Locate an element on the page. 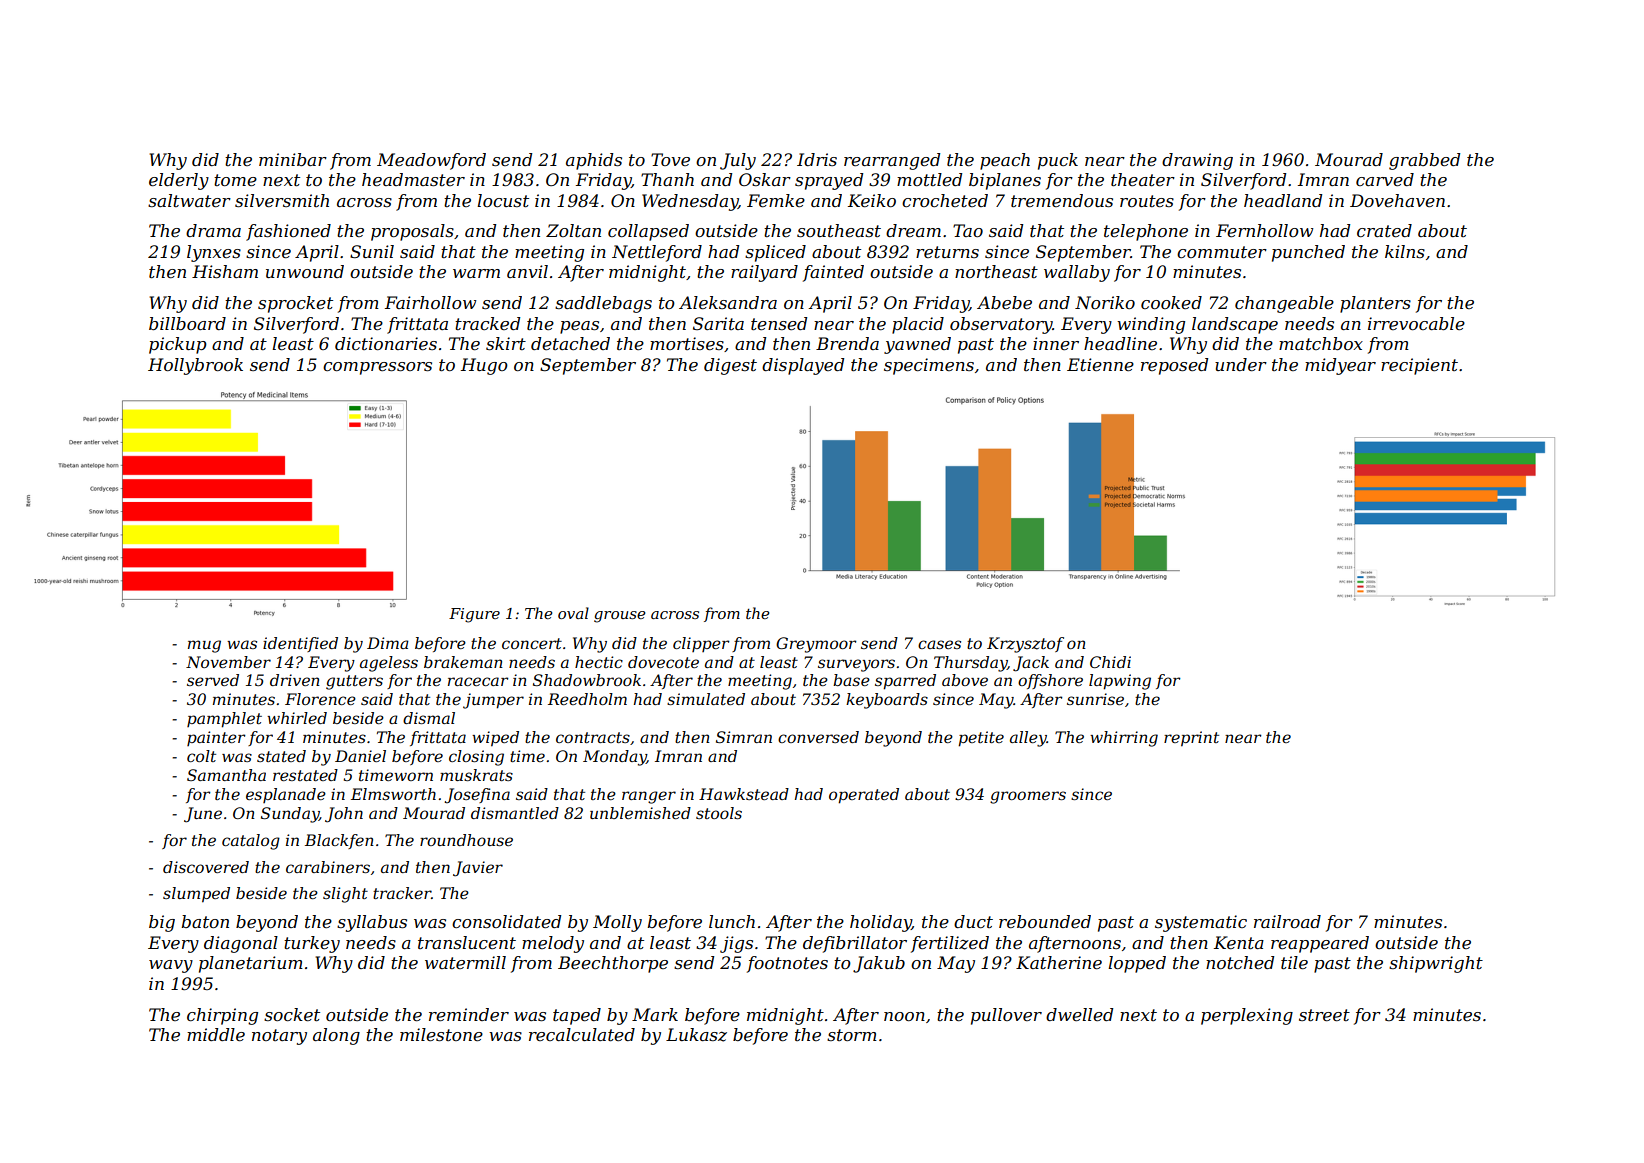 This image has height=1163, width=1644. Shadowbrook is located at coordinates (587, 680).
